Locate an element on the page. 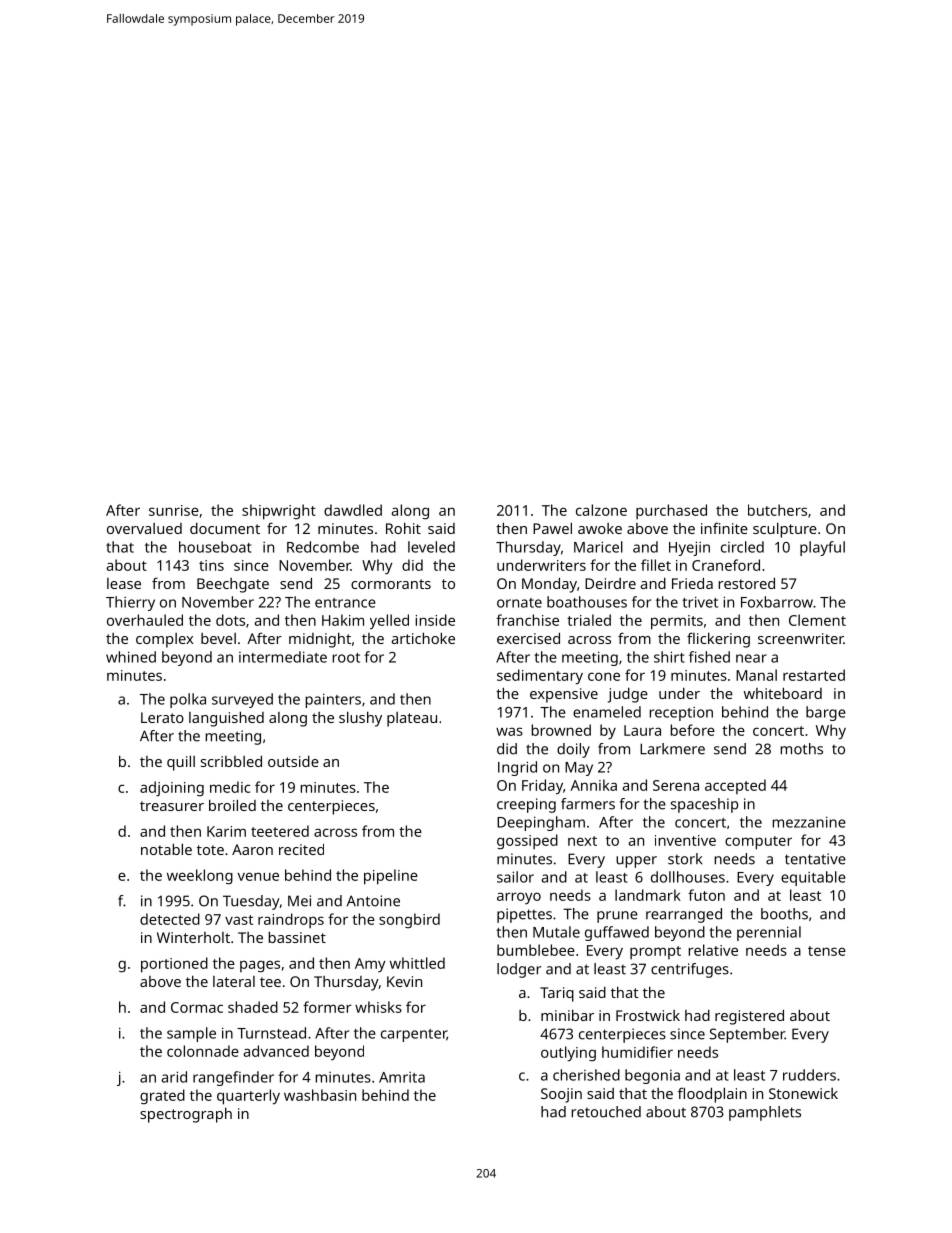  judge is located at coordinates (628, 695).
